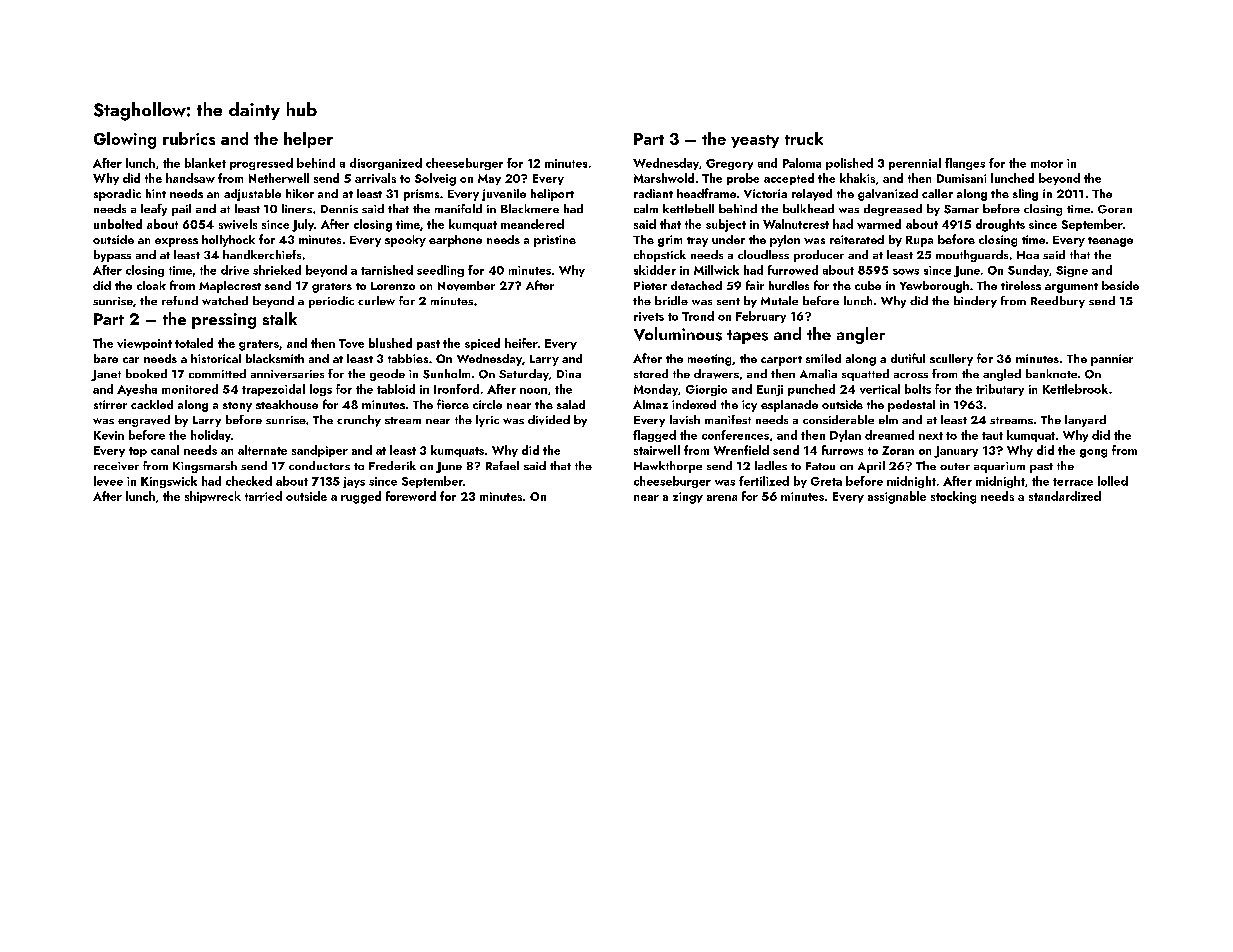 The width and height of the page is (1233, 952). Describe the element at coordinates (729, 164) in the page. I see `Gregory` at that location.
